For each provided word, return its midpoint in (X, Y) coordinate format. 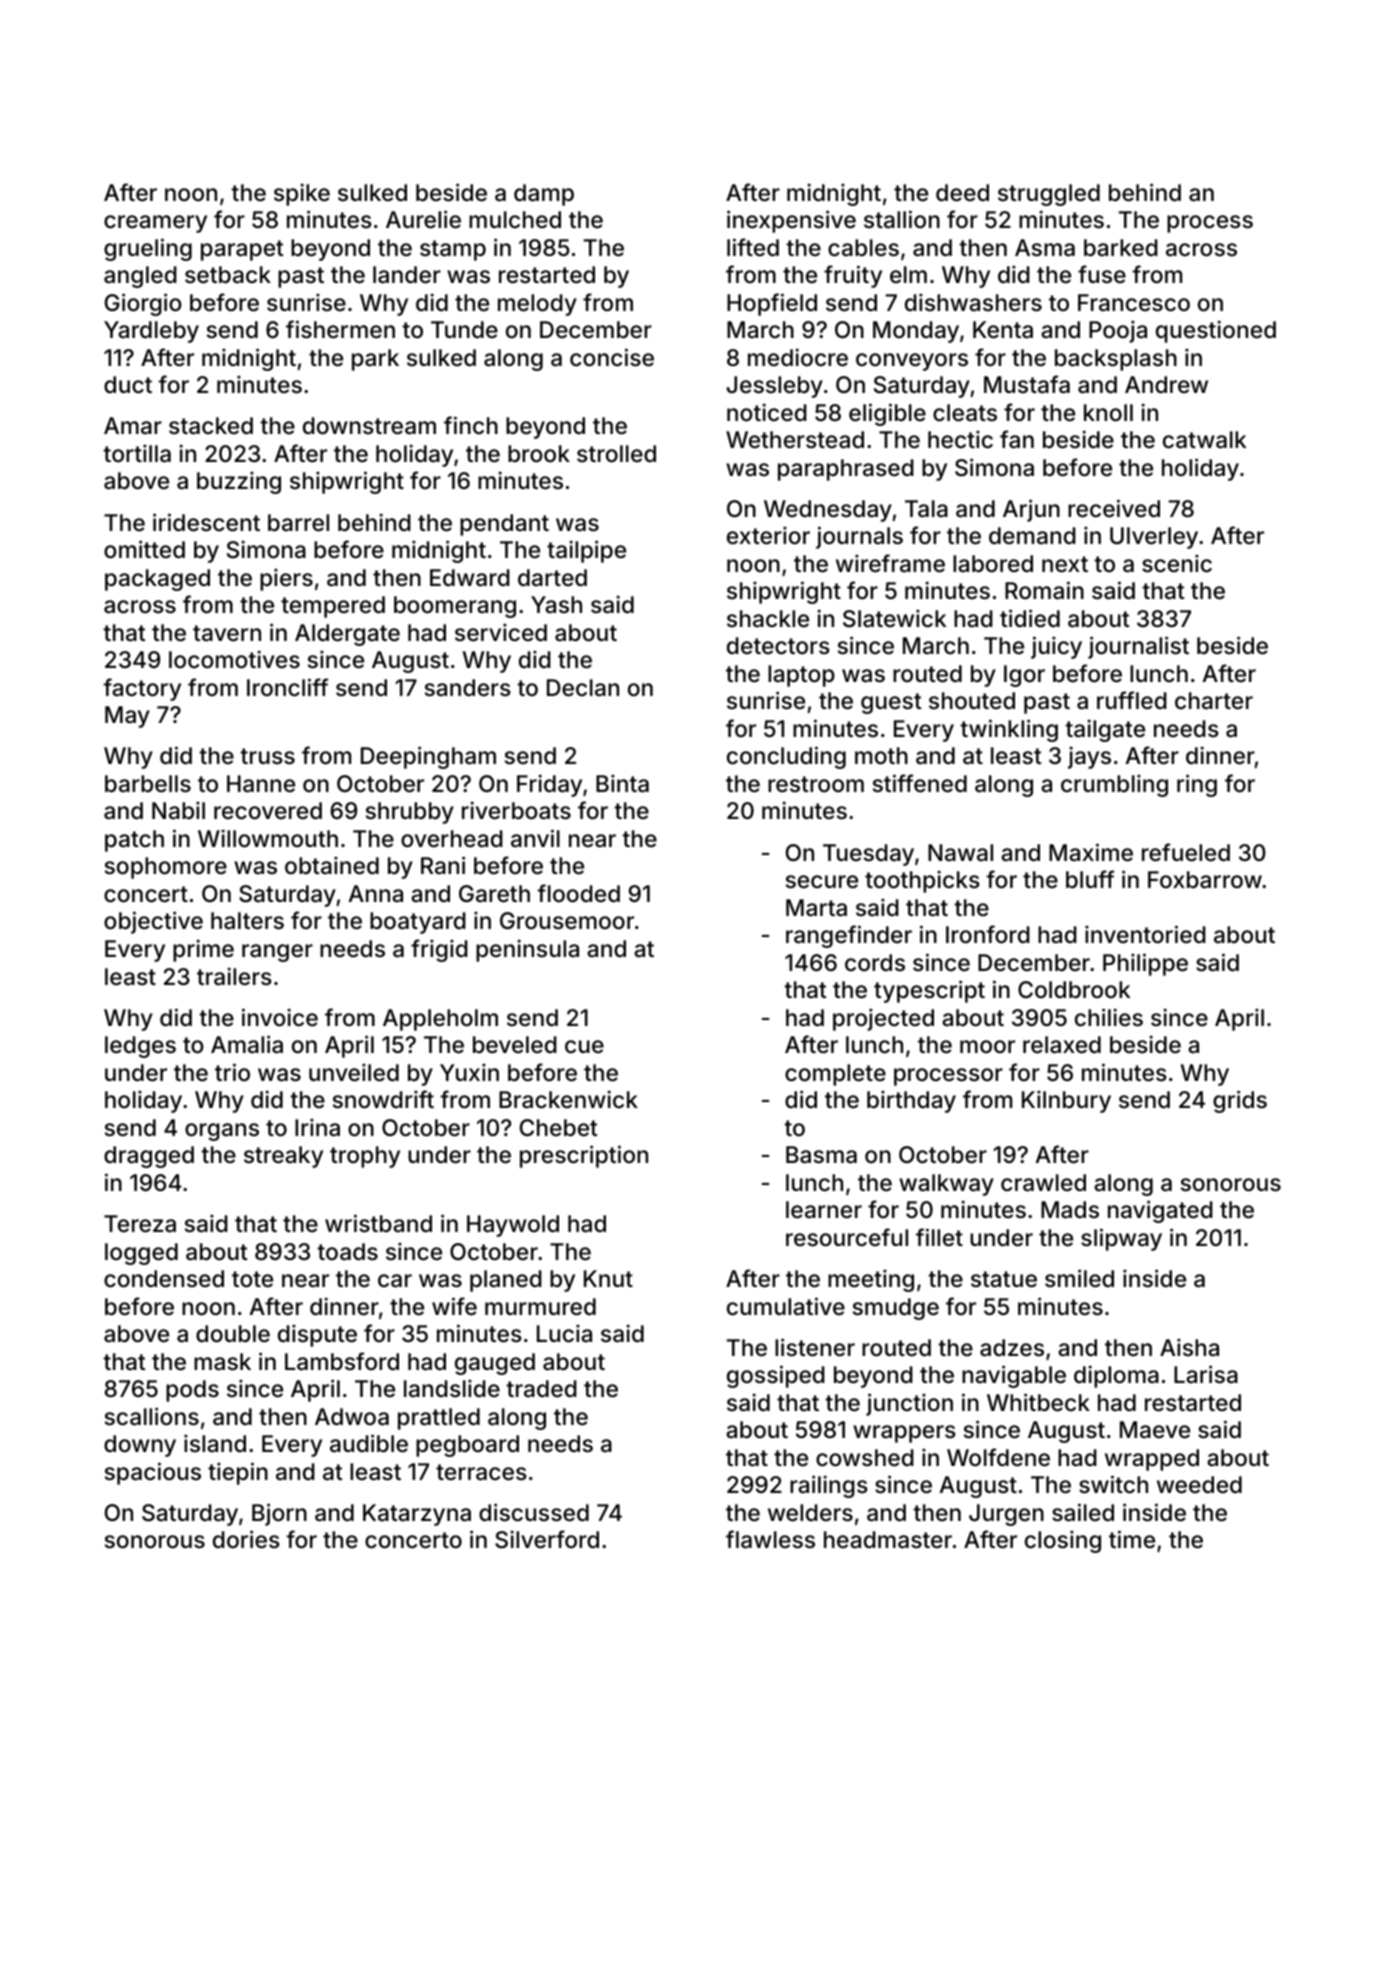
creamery (155, 224)
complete (835, 1075)
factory (142, 689)
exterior (768, 535)
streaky (283, 1157)
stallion (902, 219)
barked (1121, 248)
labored (993, 564)
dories (246, 1539)
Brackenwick (568, 1099)
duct (128, 385)
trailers (234, 976)
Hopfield (772, 304)
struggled (1049, 195)
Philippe (1145, 964)
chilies (1109, 1017)
